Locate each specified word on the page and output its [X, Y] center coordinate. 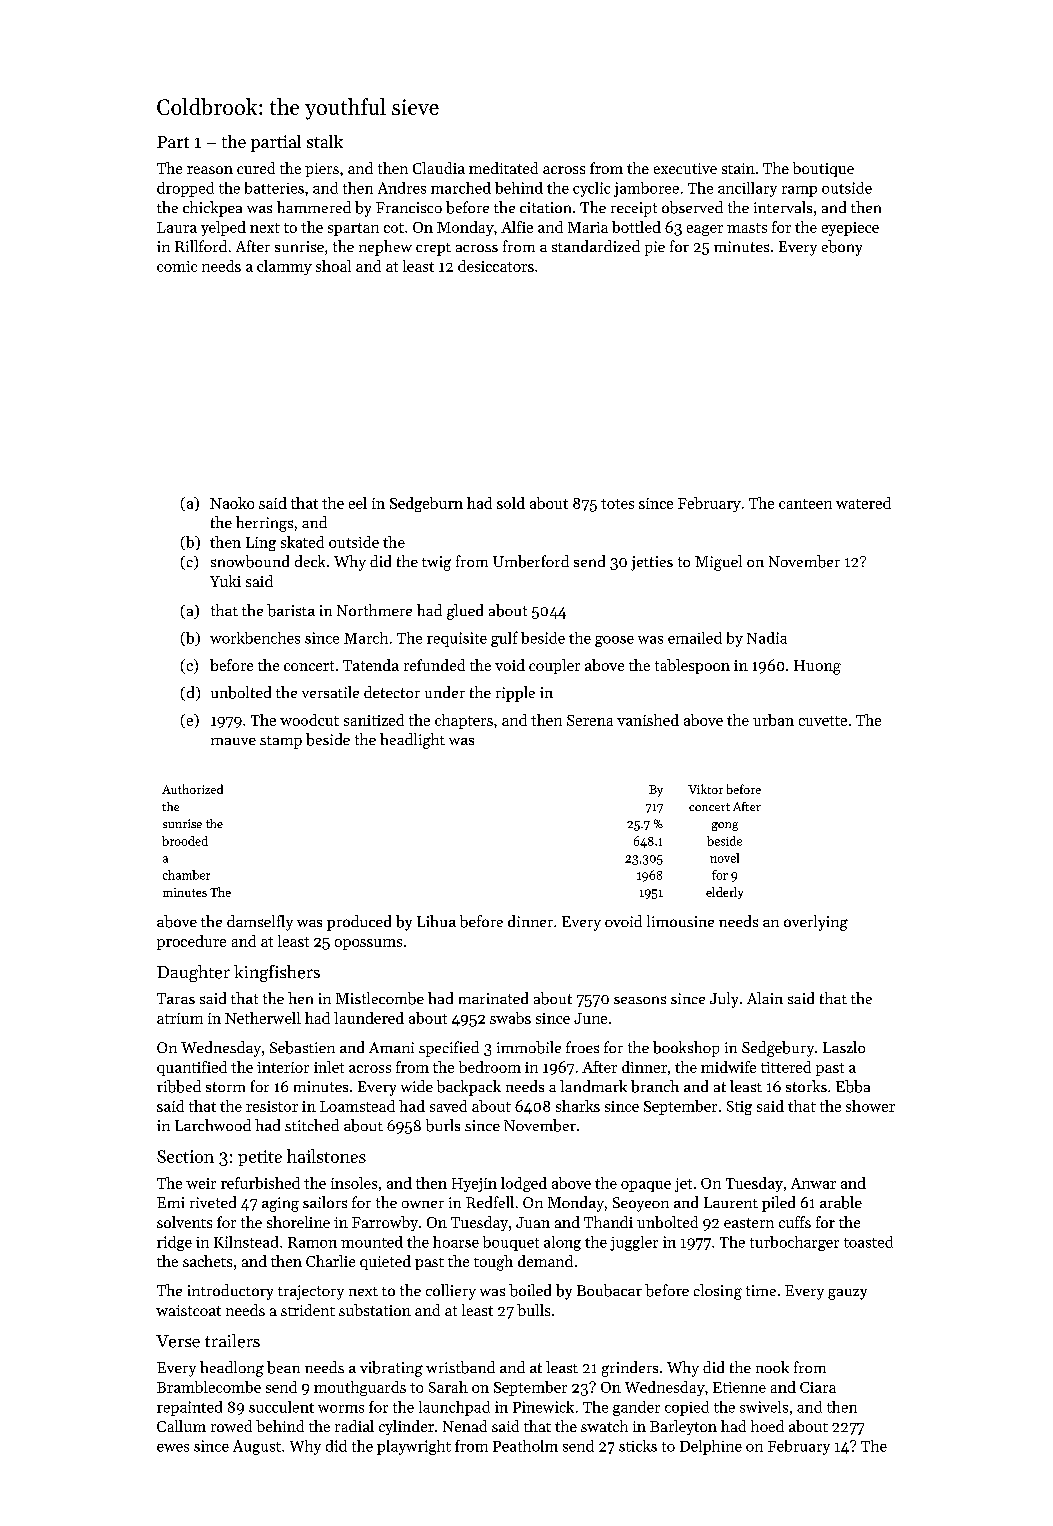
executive [685, 168]
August [257, 1447]
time [761, 1290]
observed [692, 207]
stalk [325, 141]
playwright [414, 1447]
